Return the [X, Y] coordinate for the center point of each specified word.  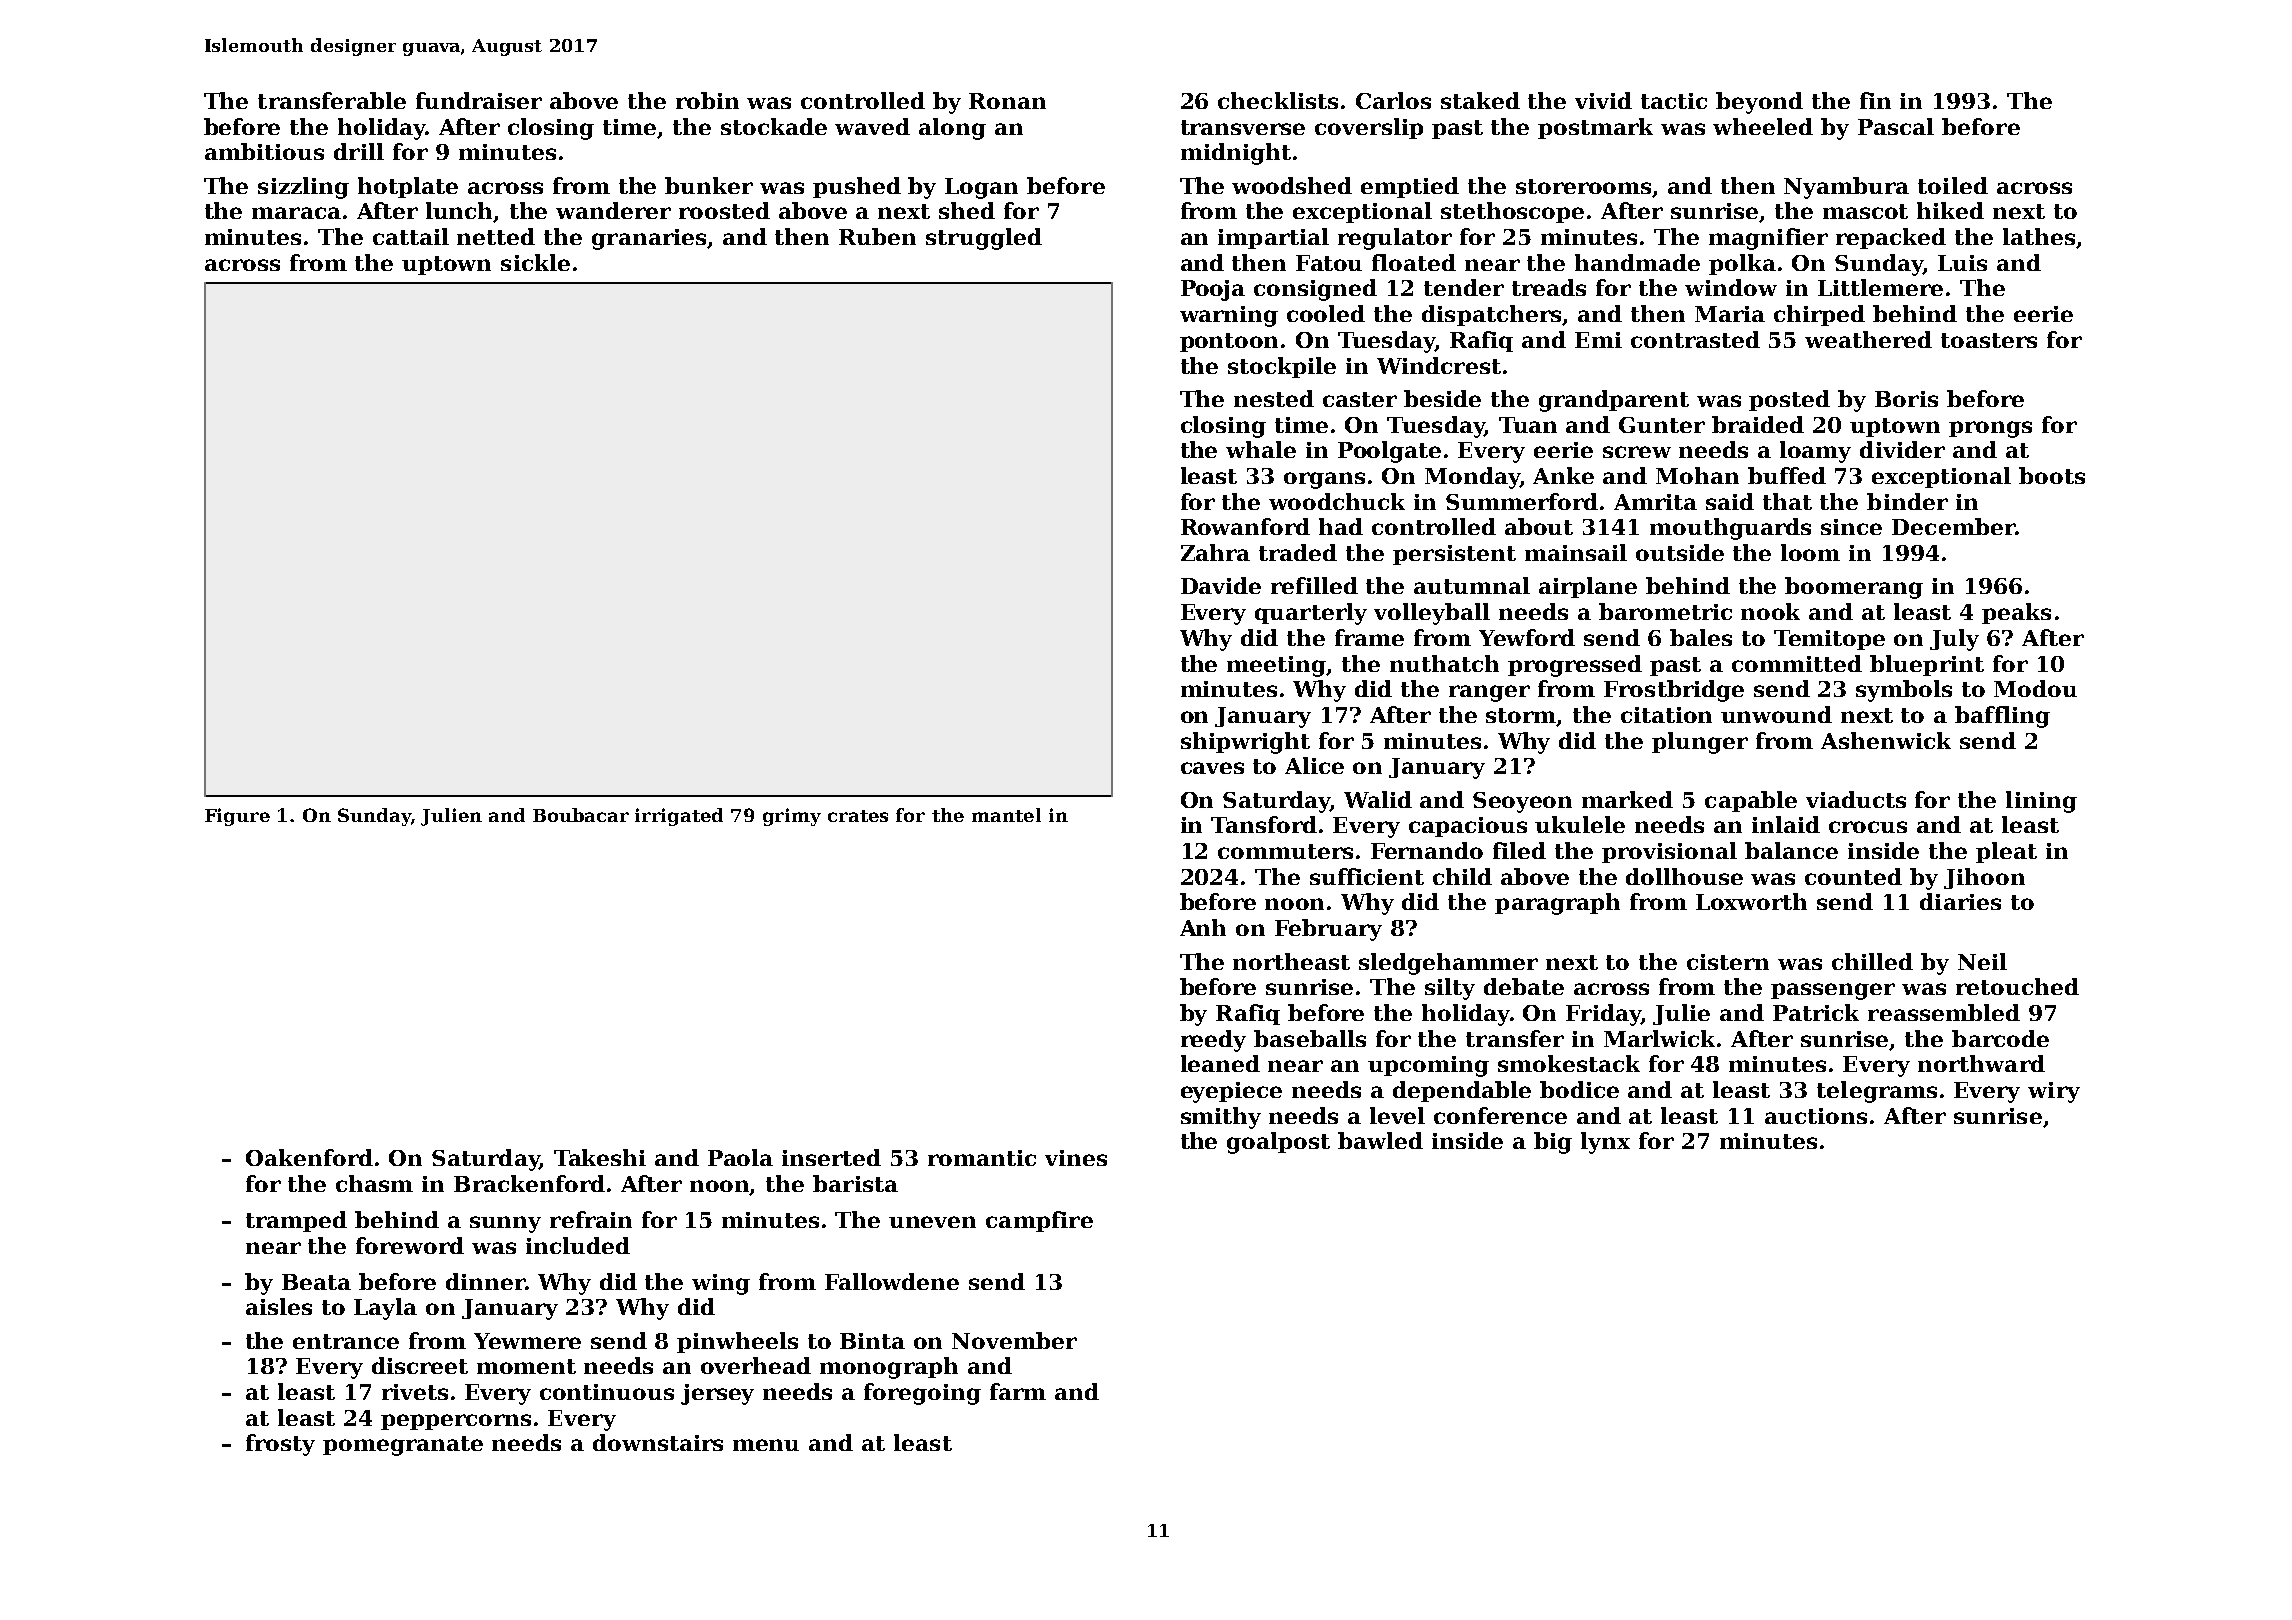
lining [2041, 802]
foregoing [922, 1394]
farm [1018, 1391]
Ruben [877, 236]
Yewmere [527, 1341]
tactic [1674, 101]
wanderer [613, 210]
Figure [237, 817]
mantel [1006, 815]
